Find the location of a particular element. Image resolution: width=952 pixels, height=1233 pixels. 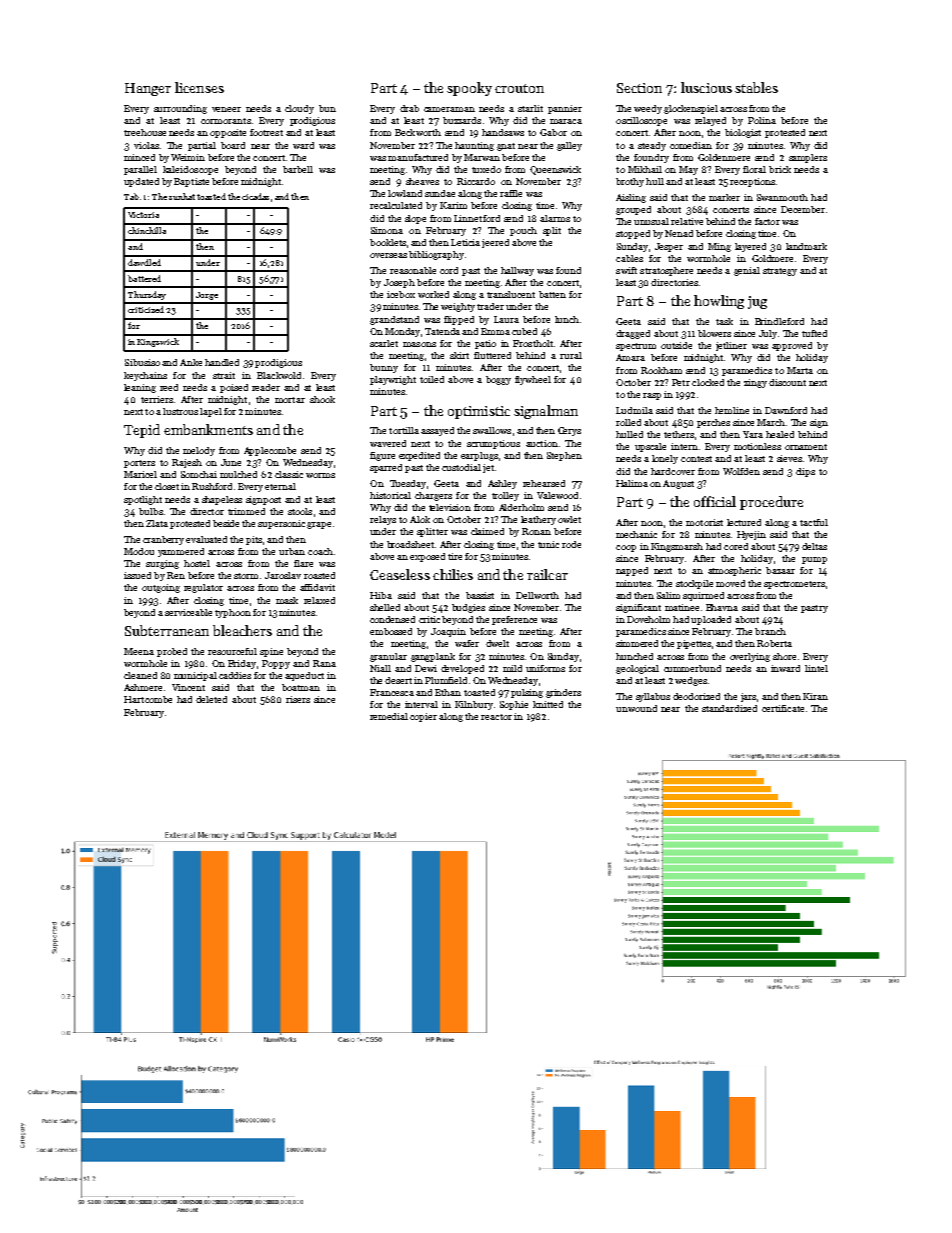

Plumfield is located at coordinates (446, 680).
